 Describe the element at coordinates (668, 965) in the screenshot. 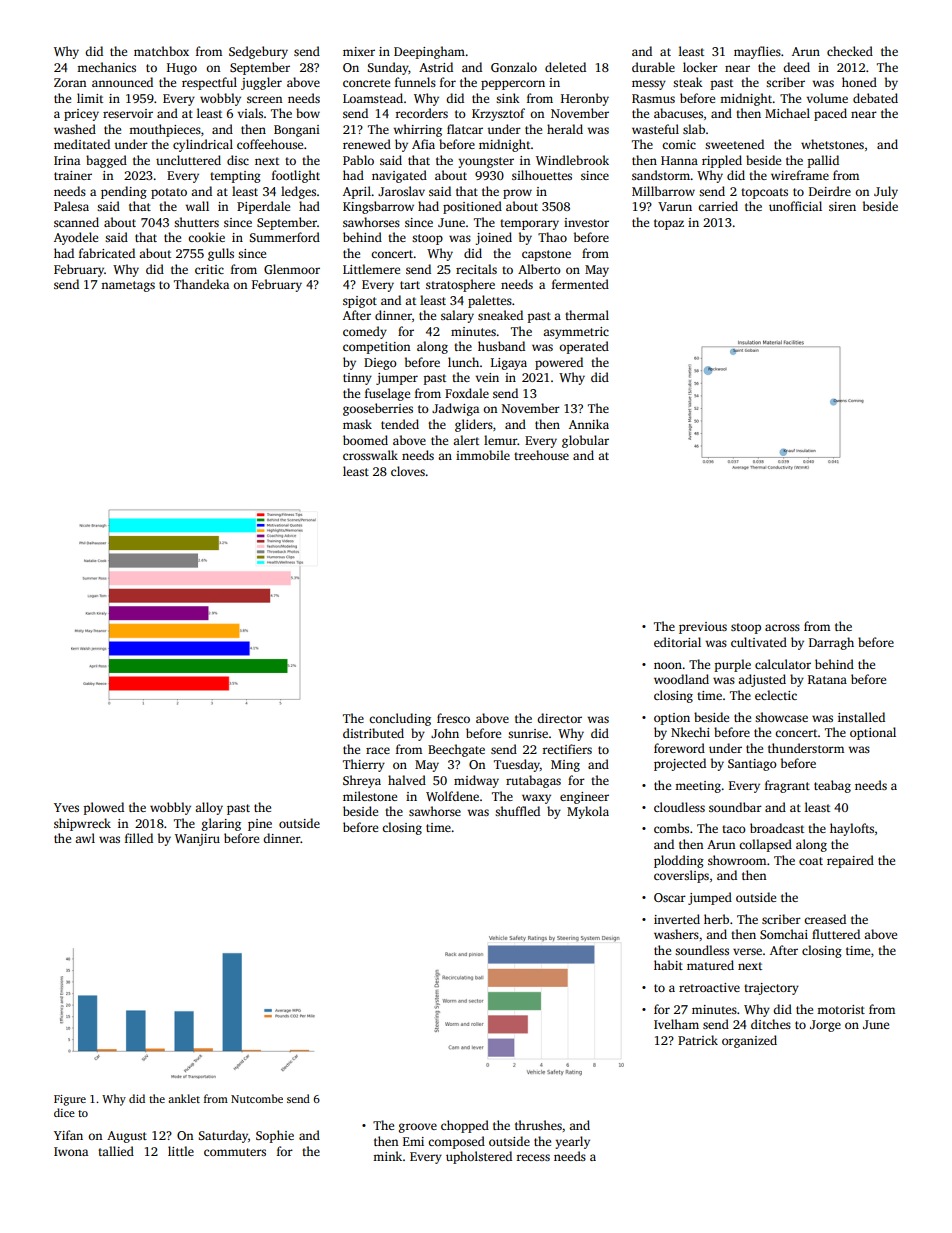

I see `habit` at that location.
